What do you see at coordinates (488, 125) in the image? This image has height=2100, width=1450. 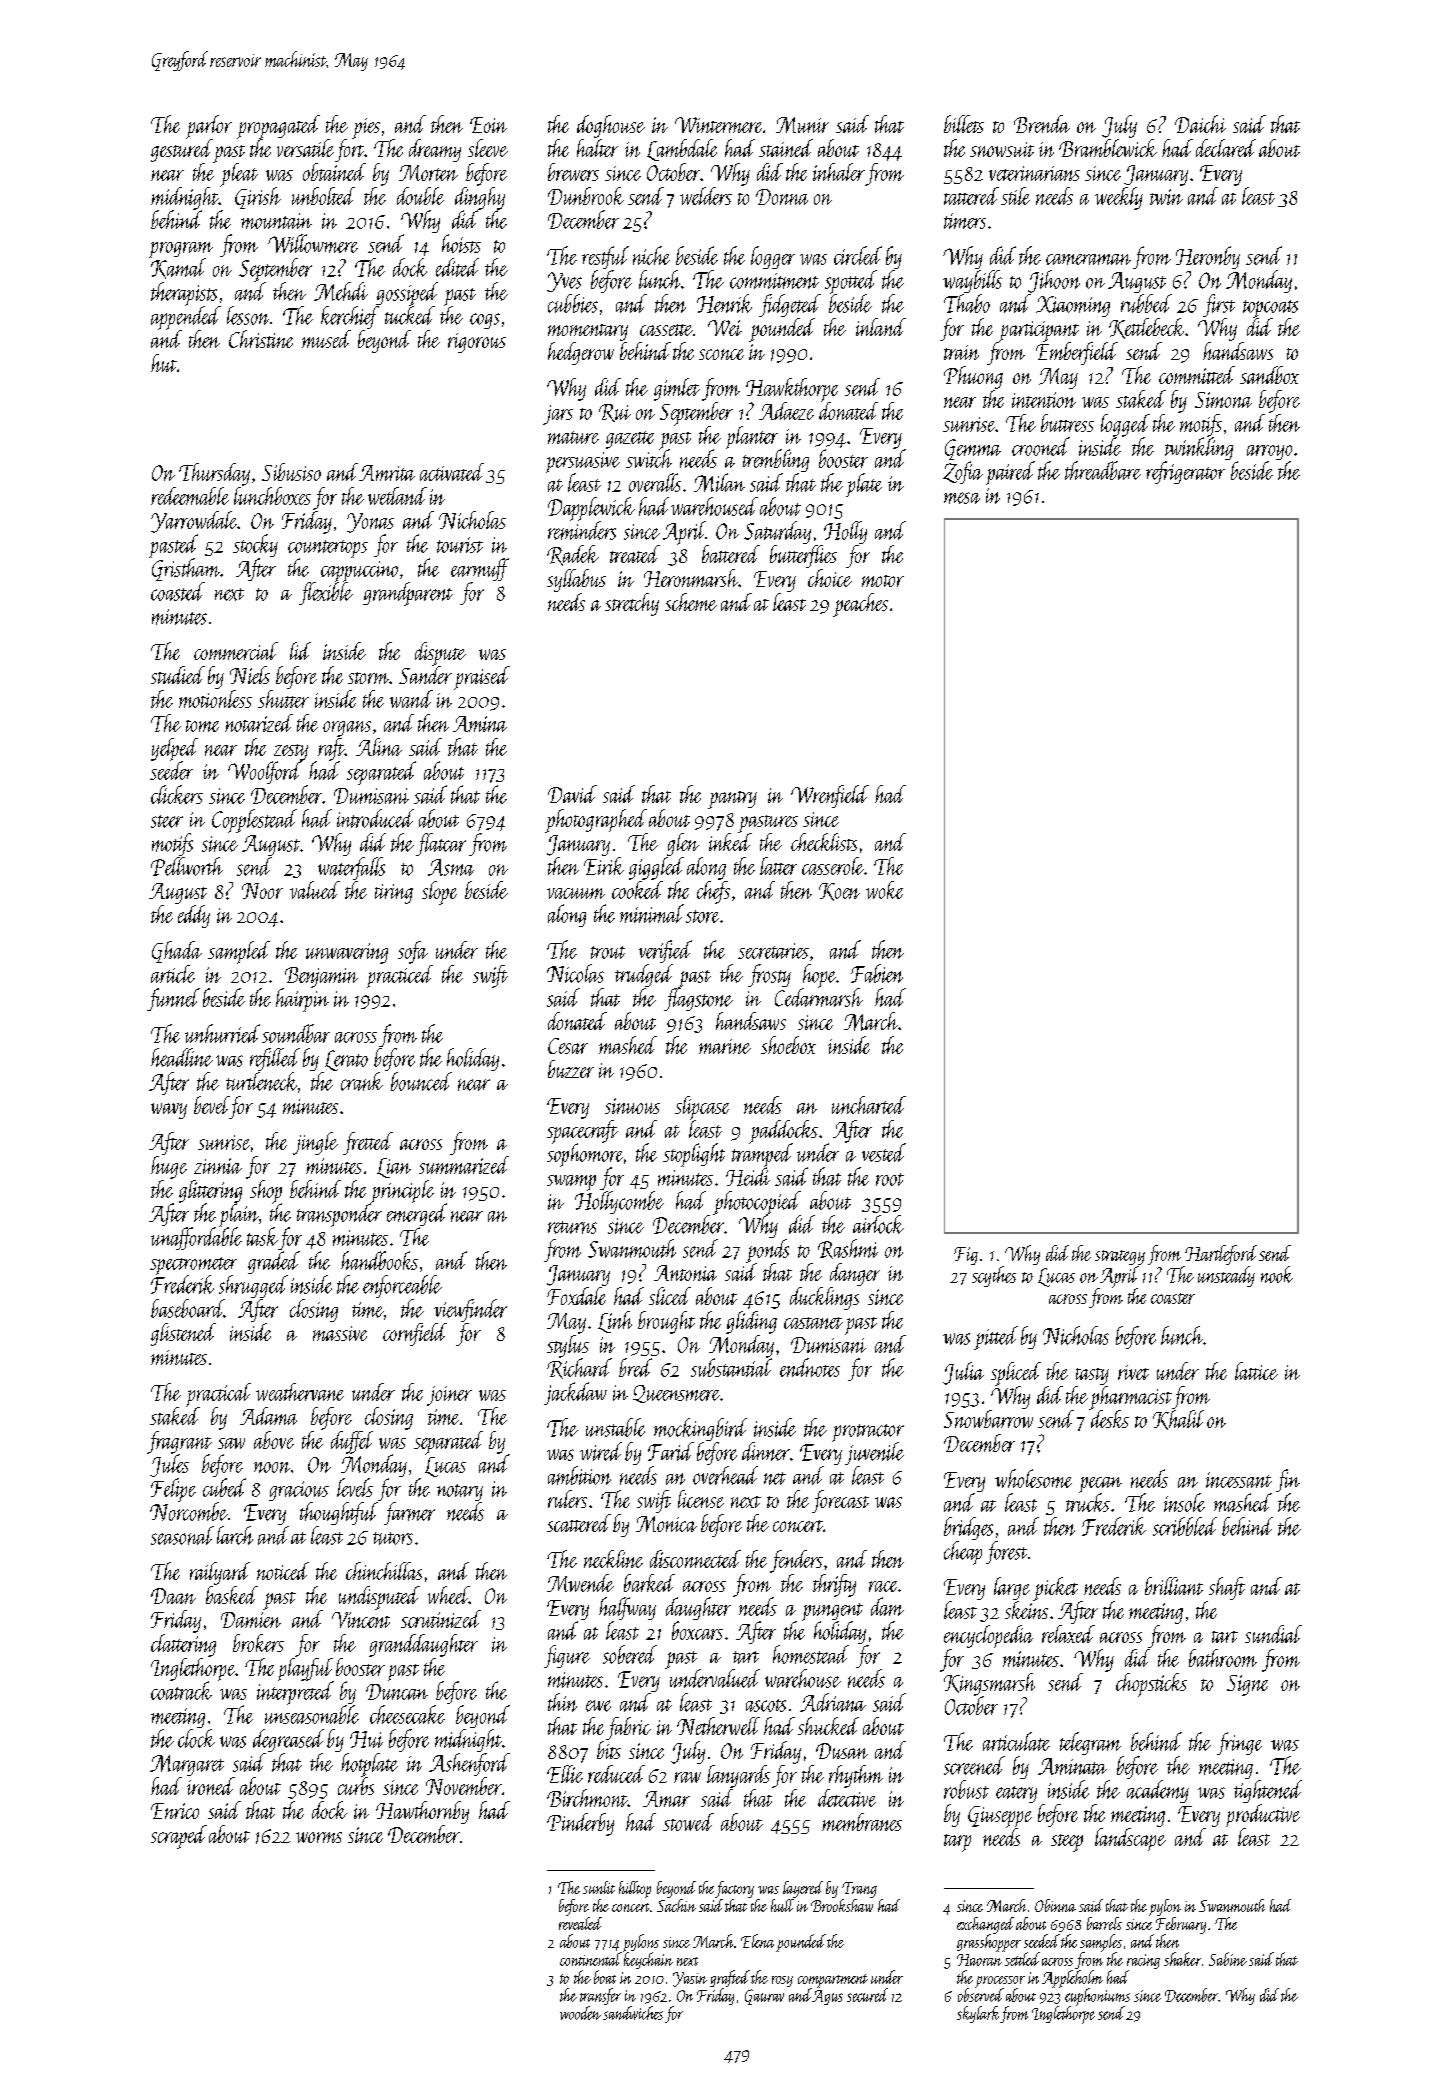 I see `Eoin` at bounding box center [488, 125].
